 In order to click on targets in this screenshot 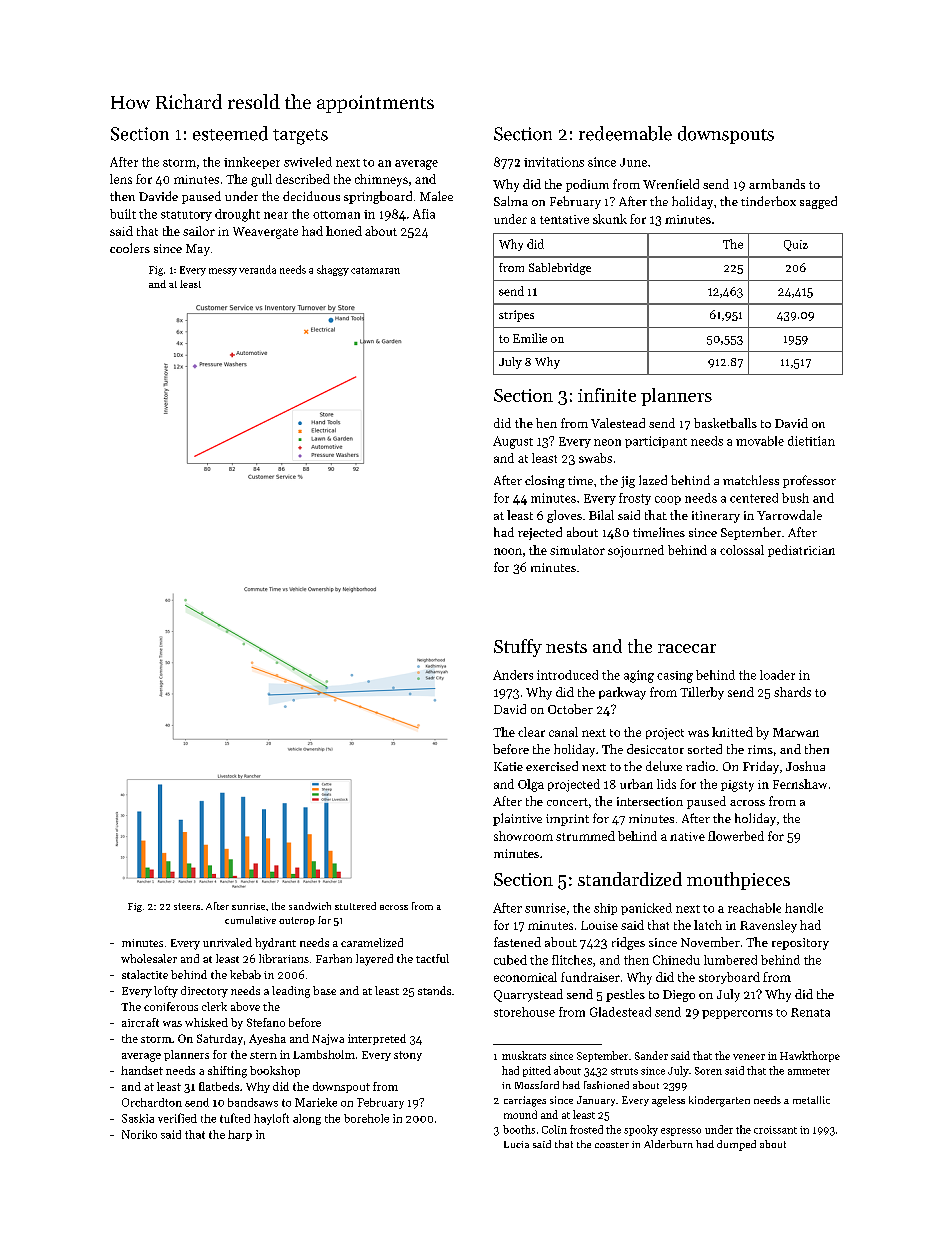, I will do `click(300, 137)`.
